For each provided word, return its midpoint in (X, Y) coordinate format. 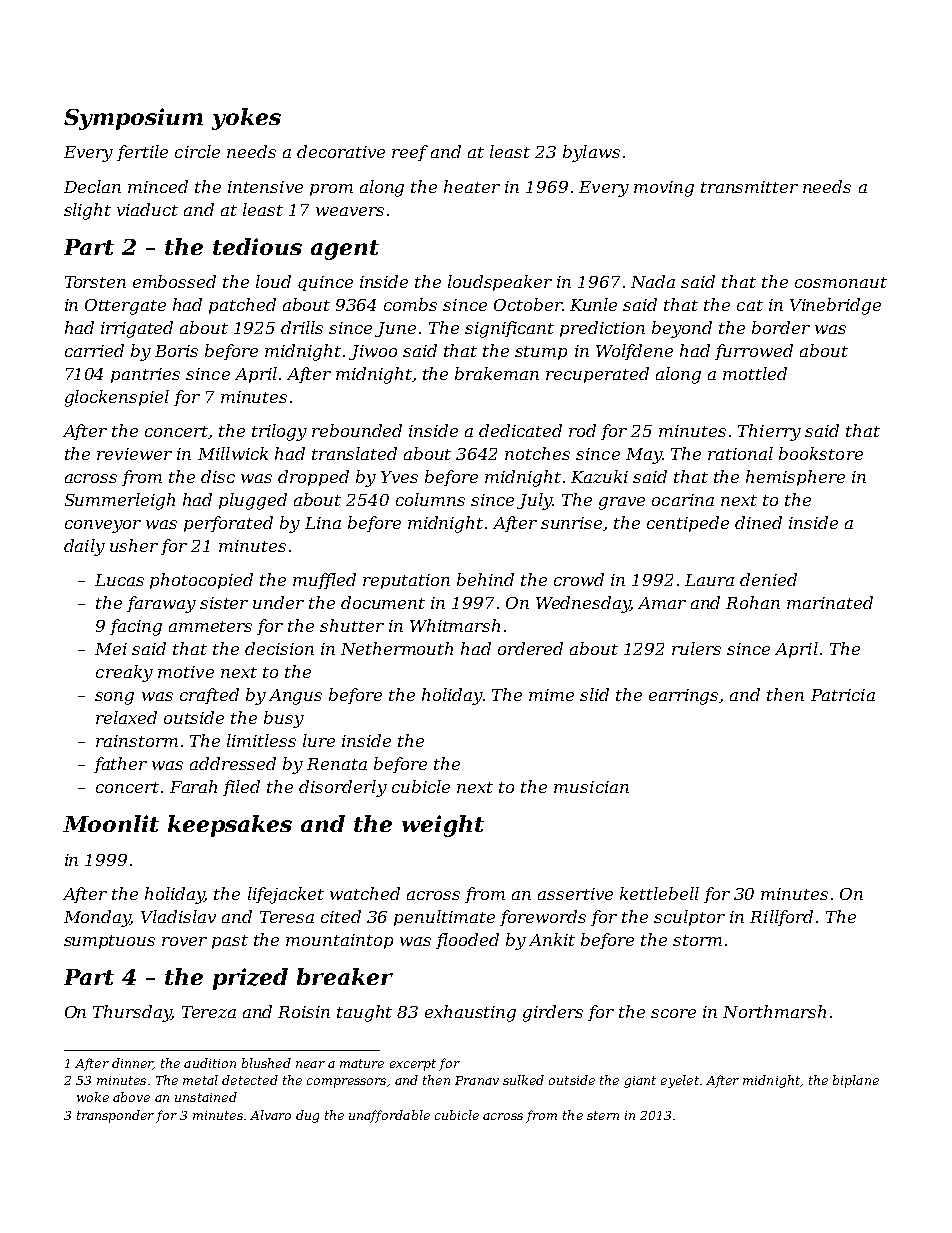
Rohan (753, 602)
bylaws (591, 153)
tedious (257, 246)
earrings (684, 697)
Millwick (233, 453)
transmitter (749, 187)
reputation (406, 581)
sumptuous (109, 942)
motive (186, 672)
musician (591, 787)
